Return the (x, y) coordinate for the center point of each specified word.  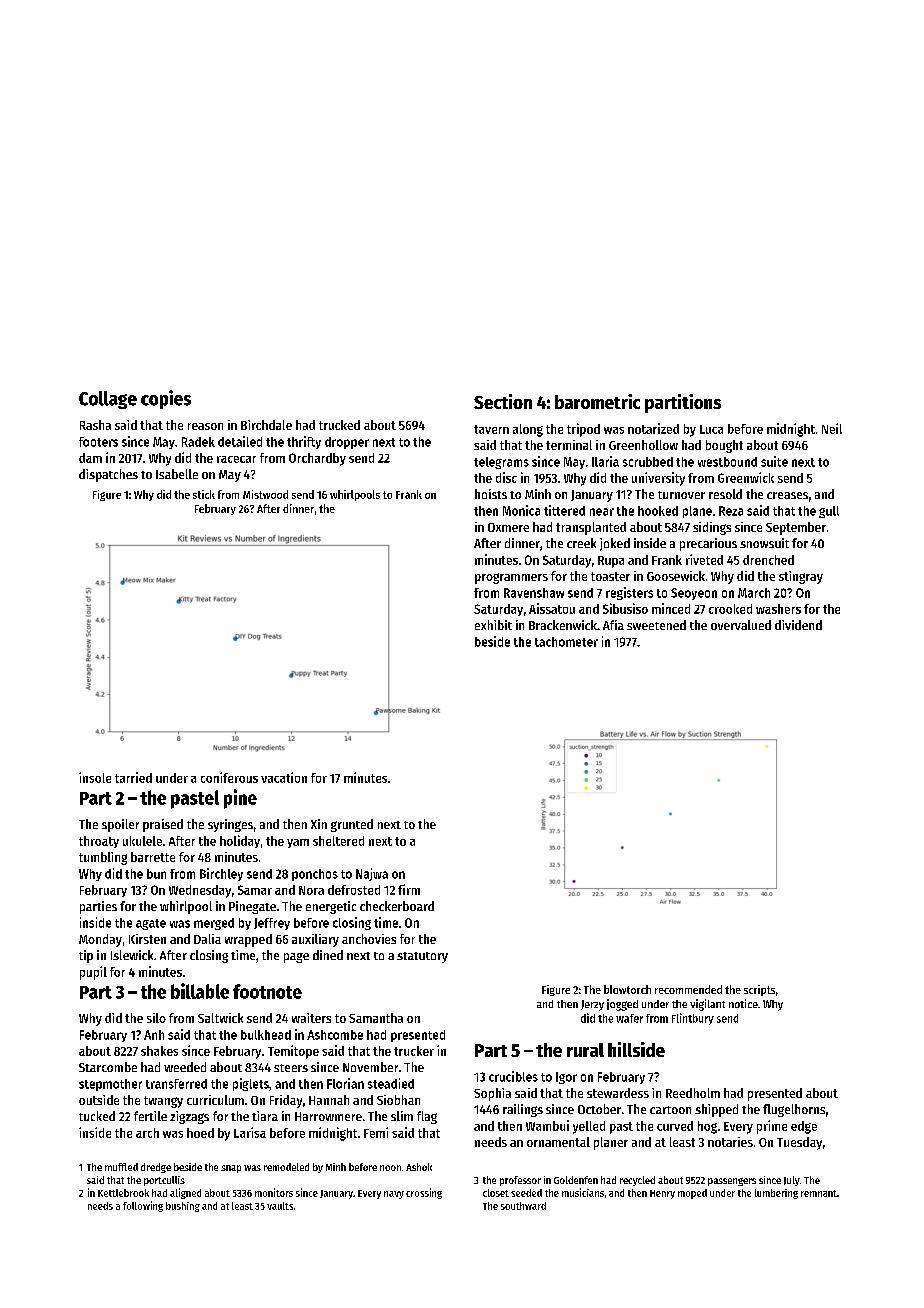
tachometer (566, 642)
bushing (183, 1207)
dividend (798, 625)
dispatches (108, 475)
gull (829, 512)
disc (506, 477)
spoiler (120, 825)
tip (86, 956)
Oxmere (508, 527)
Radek (198, 442)
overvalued (741, 625)
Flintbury (693, 1019)
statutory (422, 957)
